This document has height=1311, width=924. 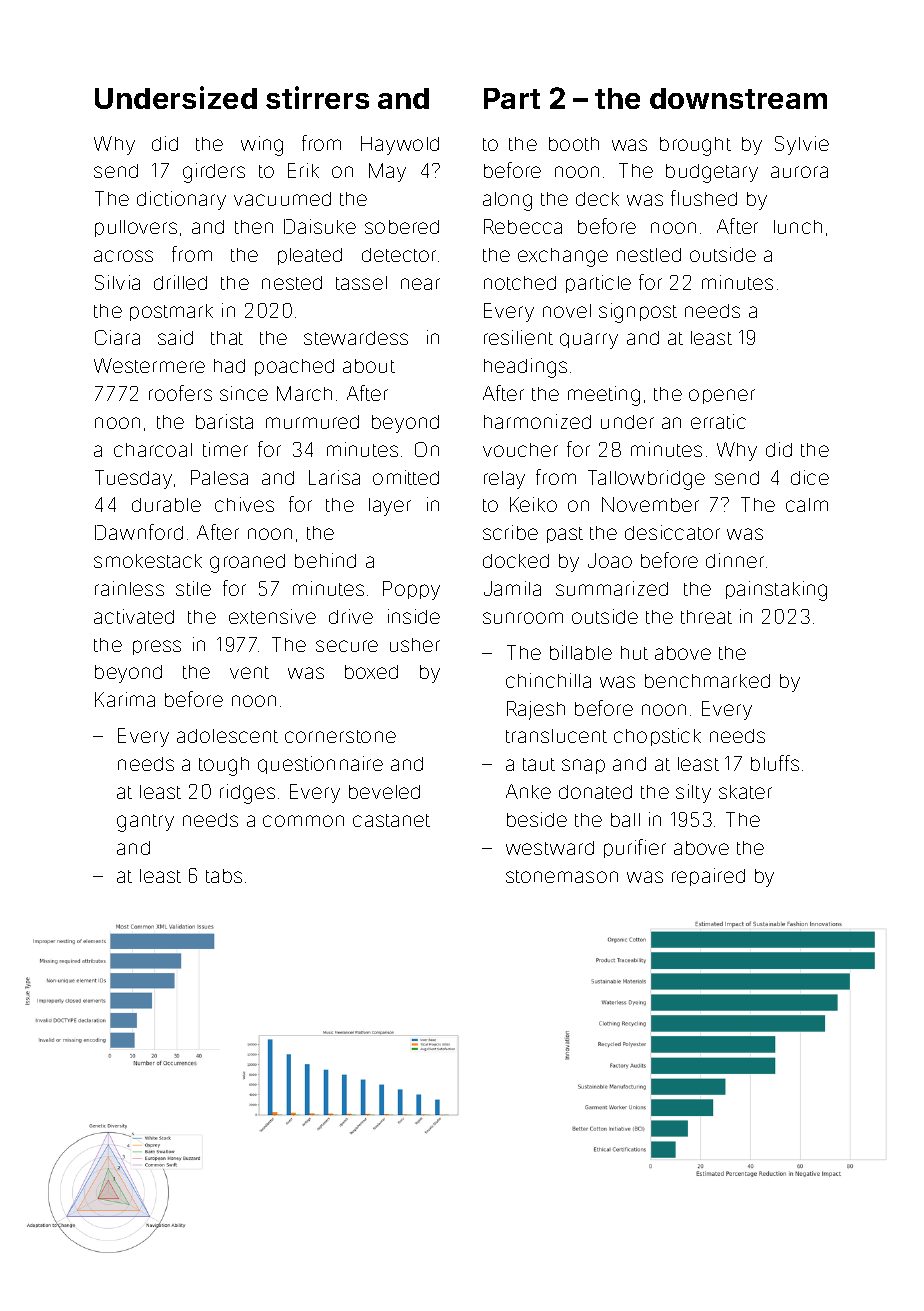 I want to click on tough, so click(x=224, y=766).
